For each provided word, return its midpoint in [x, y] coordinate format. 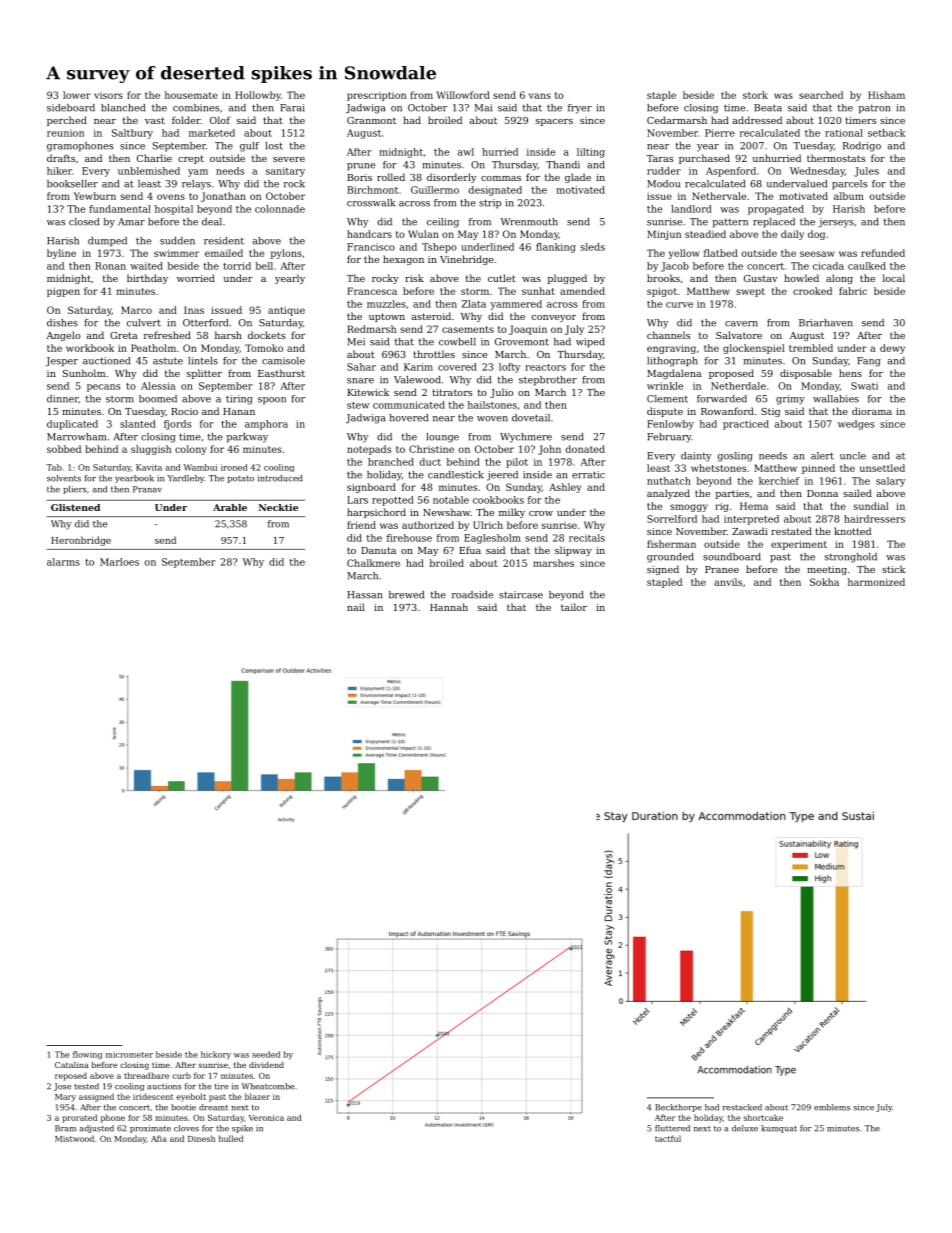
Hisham [886, 95]
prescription [376, 96]
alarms [63, 562]
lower [77, 95]
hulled [231, 1138]
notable [451, 500]
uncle [853, 456]
